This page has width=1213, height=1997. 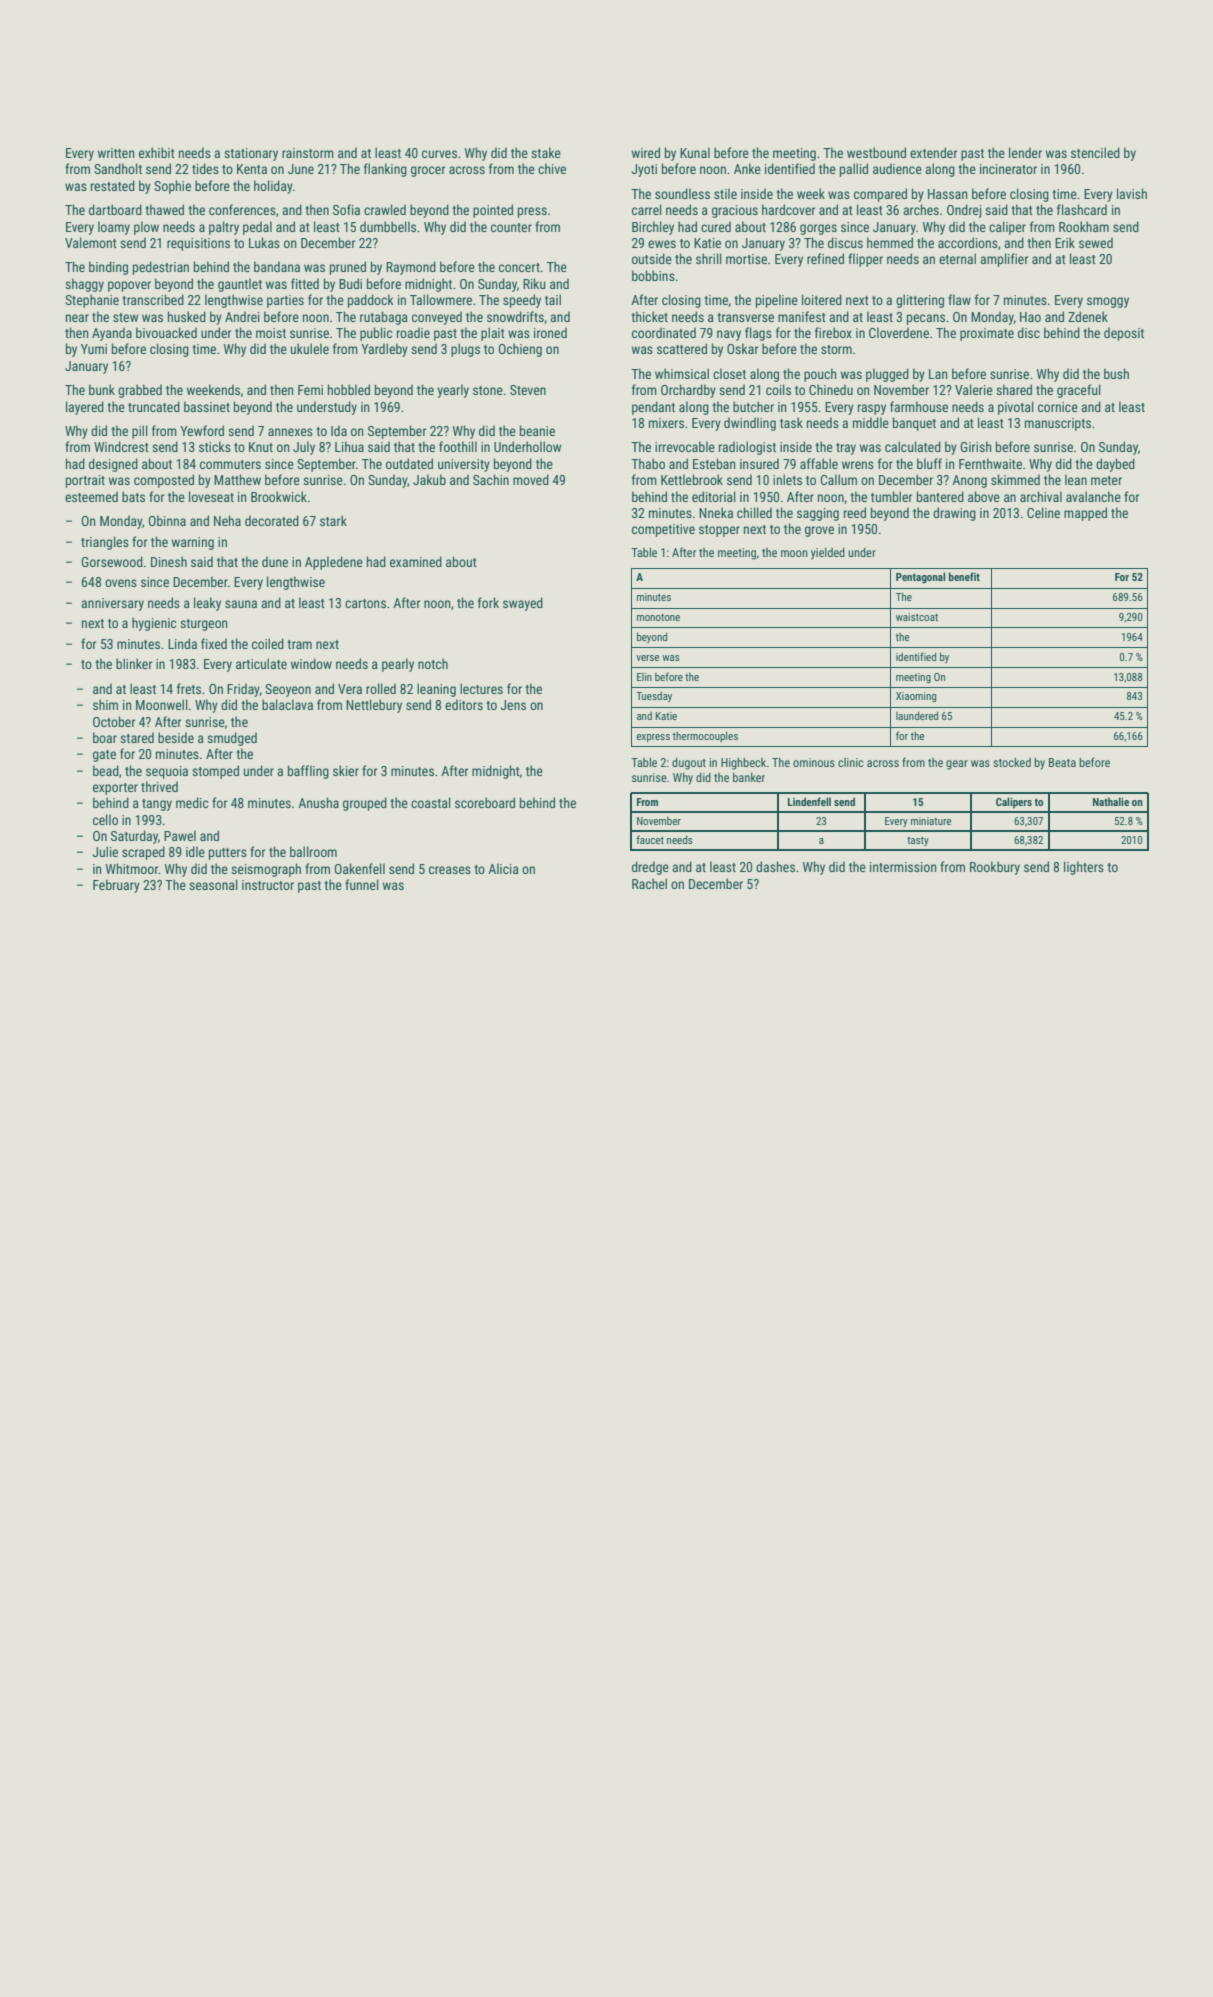 What do you see at coordinates (365, 804) in the page?
I see `grouped` at bounding box center [365, 804].
